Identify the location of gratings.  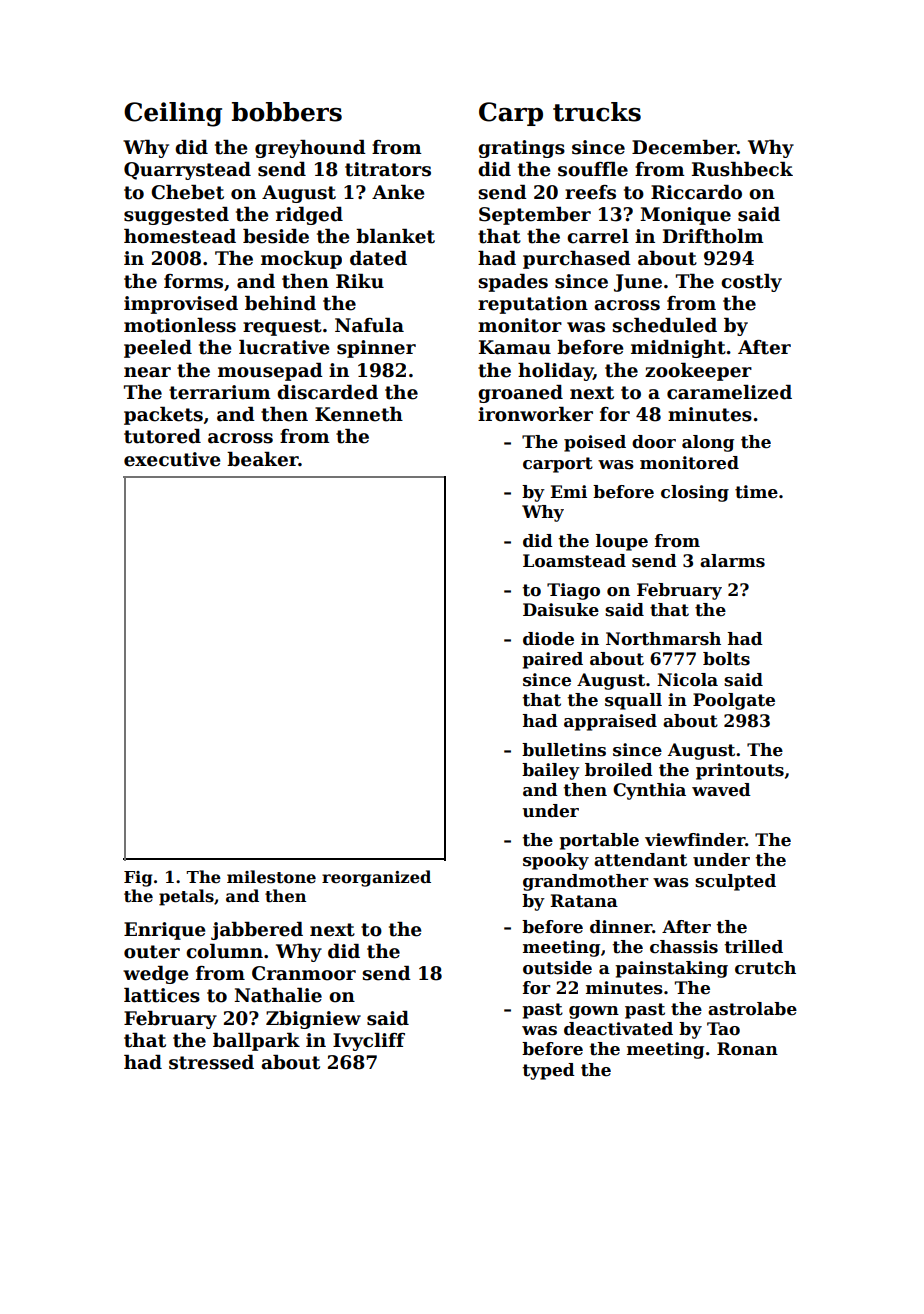
(521, 149).
